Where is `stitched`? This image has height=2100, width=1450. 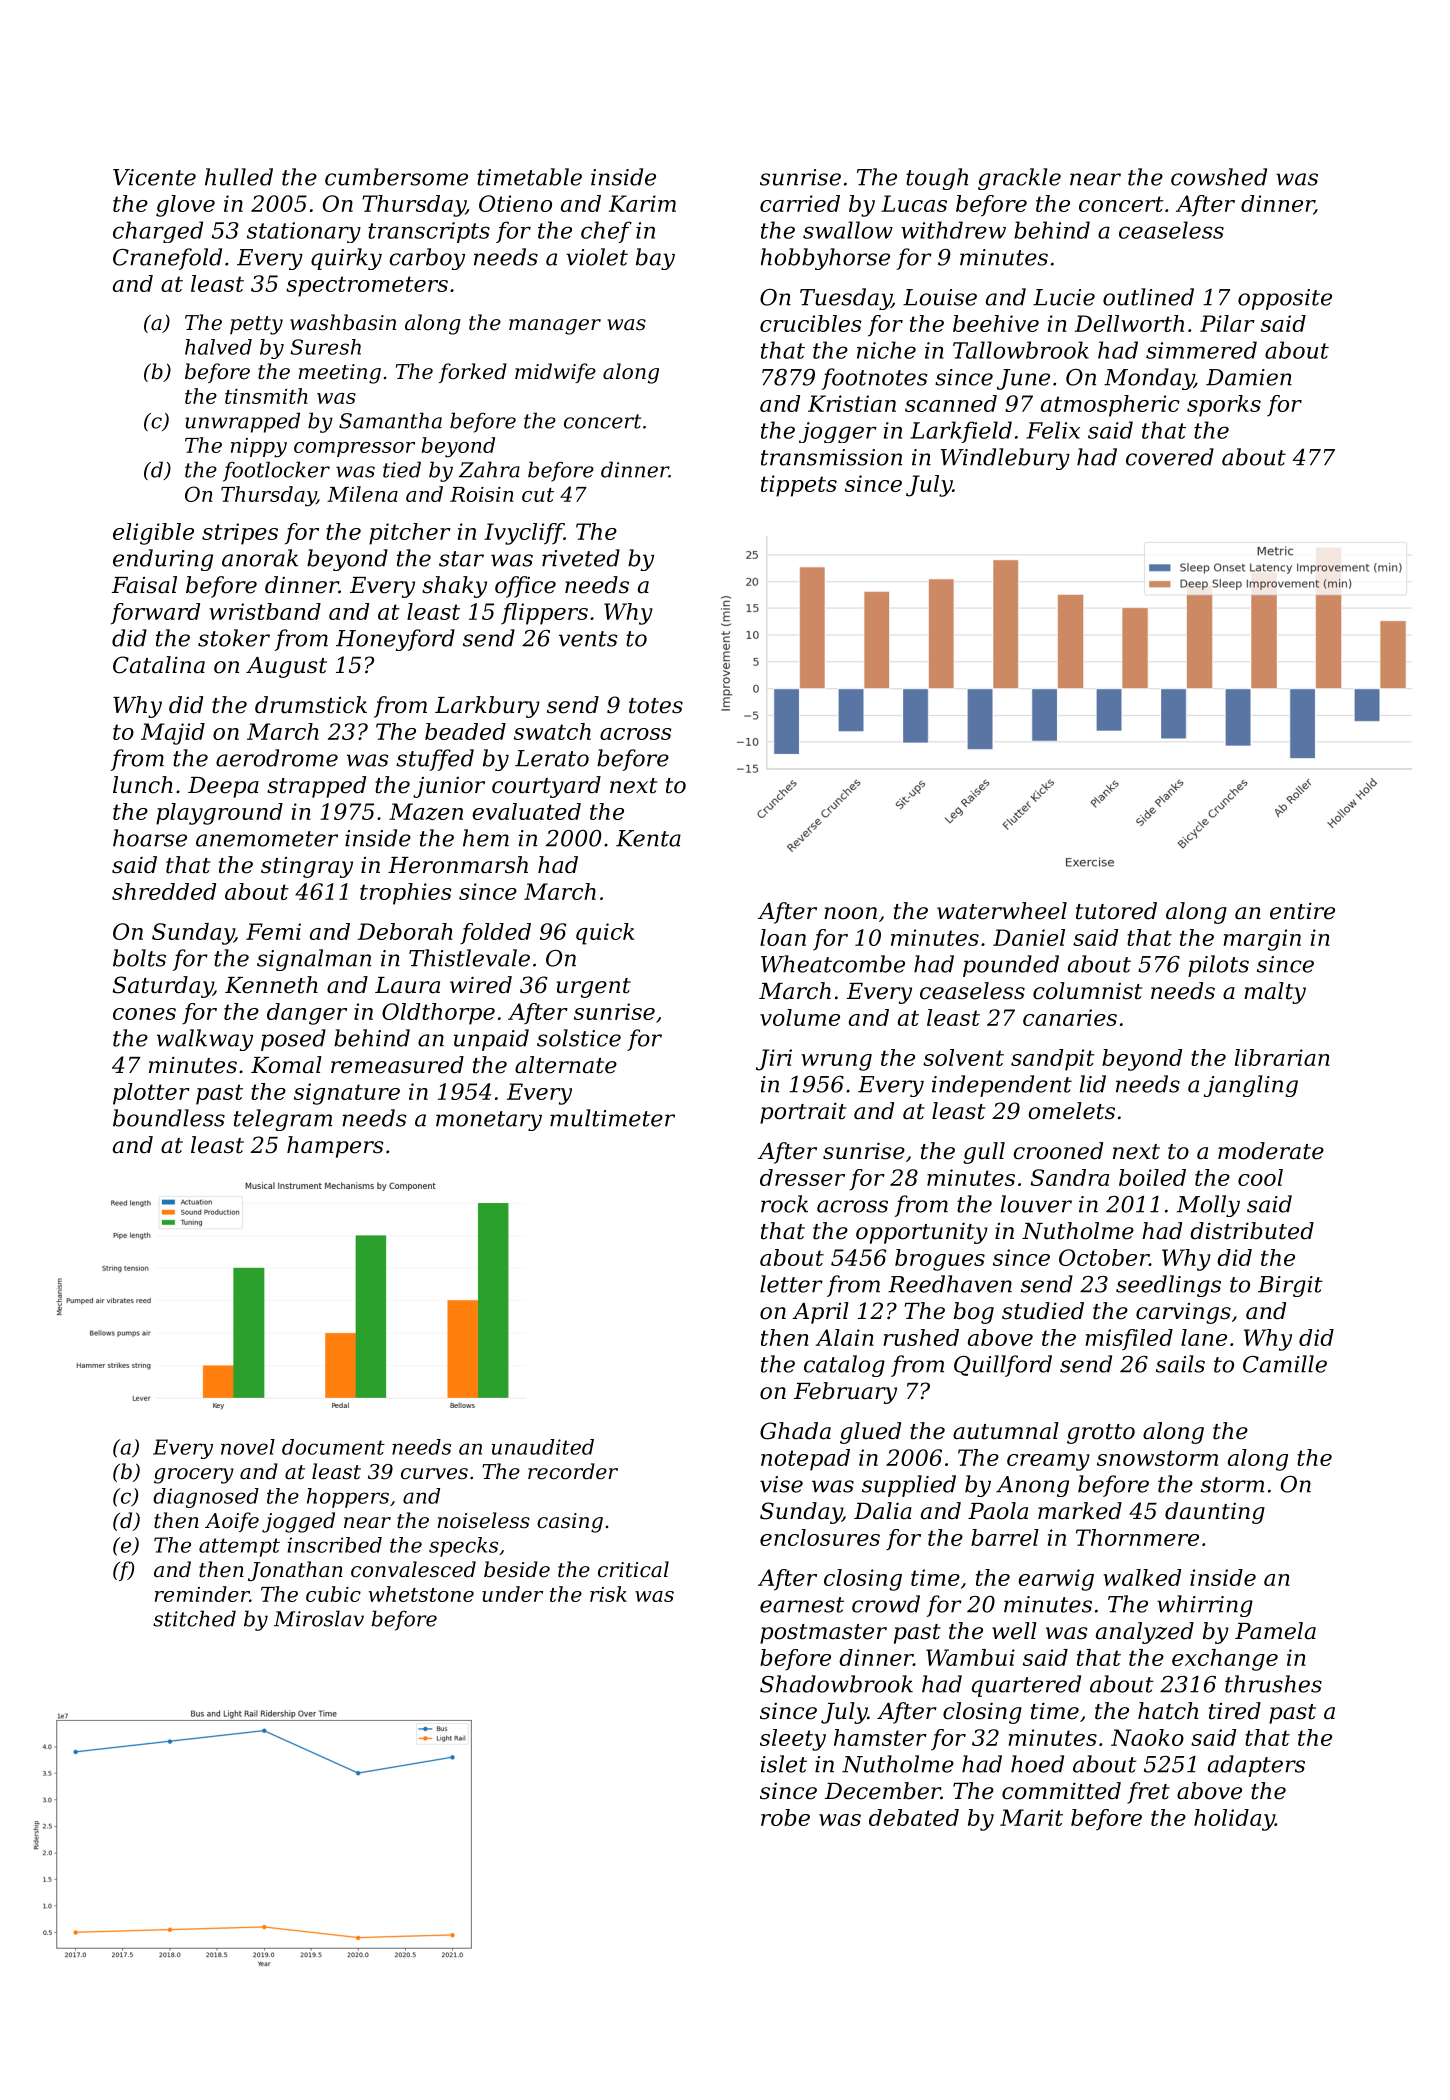
stitched is located at coordinates (194, 1618).
